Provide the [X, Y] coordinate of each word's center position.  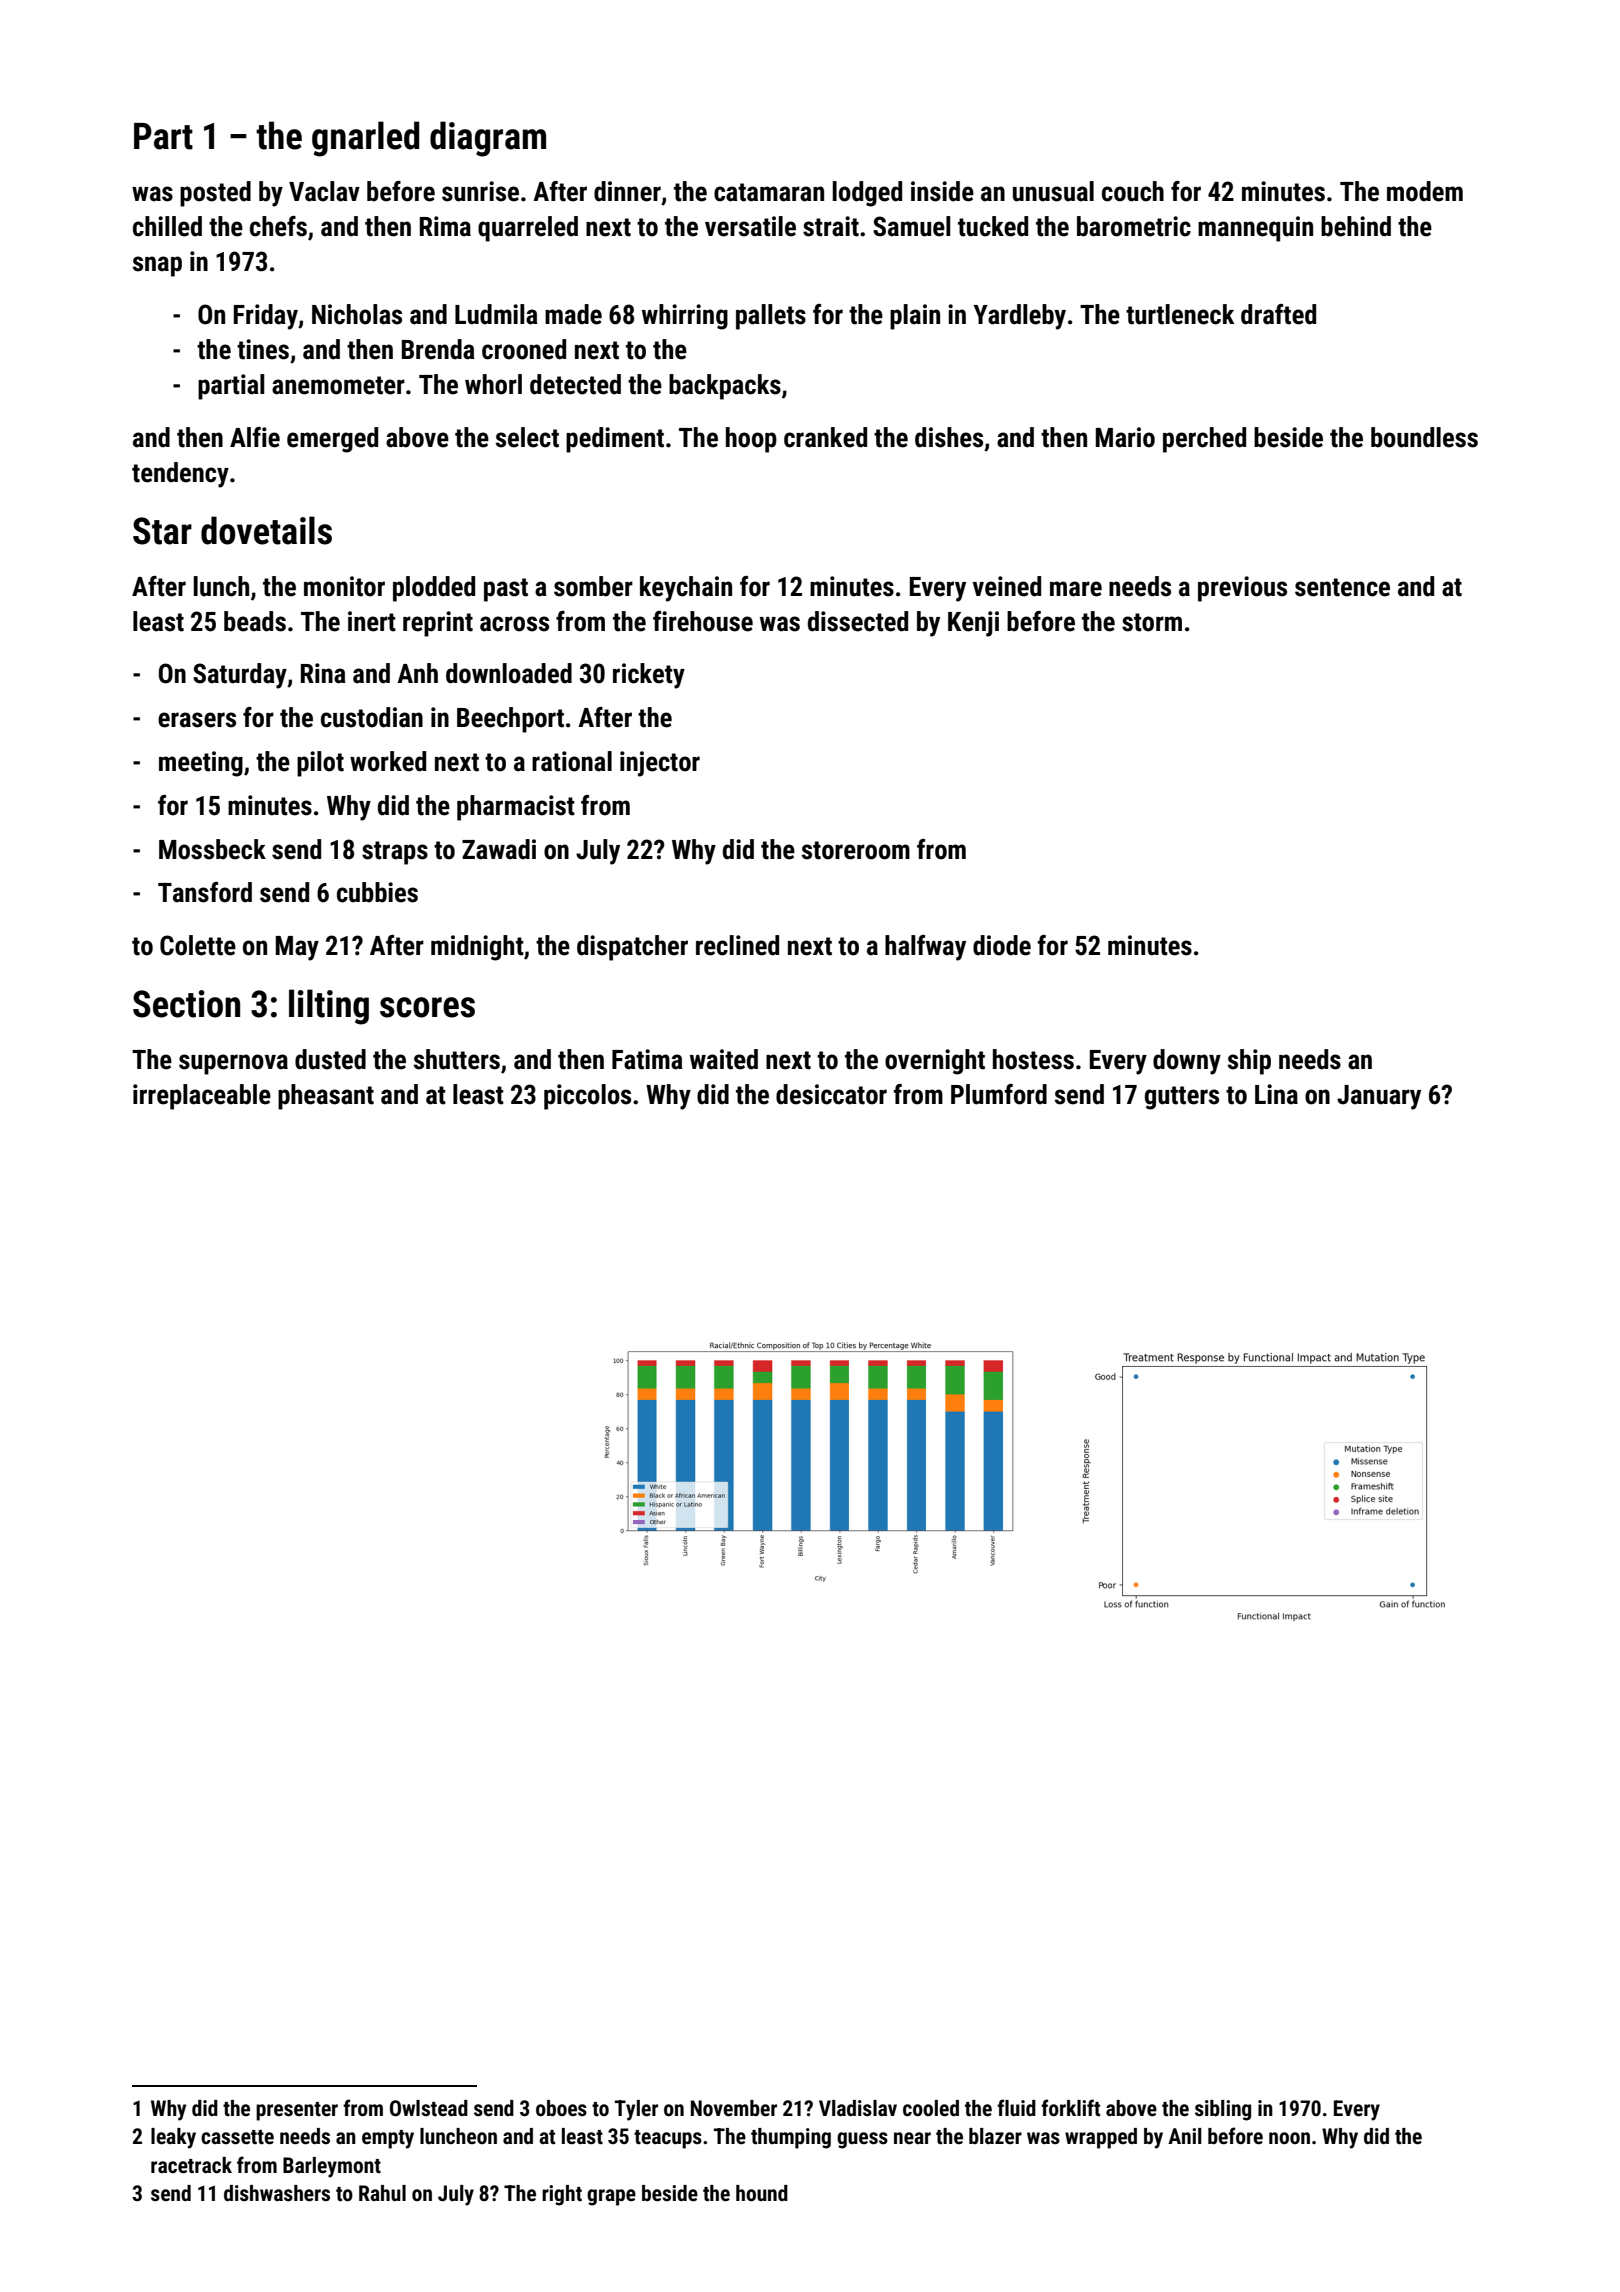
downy [1187, 1062]
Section [186, 1004]
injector [660, 764]
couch [1133, 191]
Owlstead [429, 2108]
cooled [931, 2108]
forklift [1070, 2108]
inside [942, 191]
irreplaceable [202, 1097]
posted [215, 194]
